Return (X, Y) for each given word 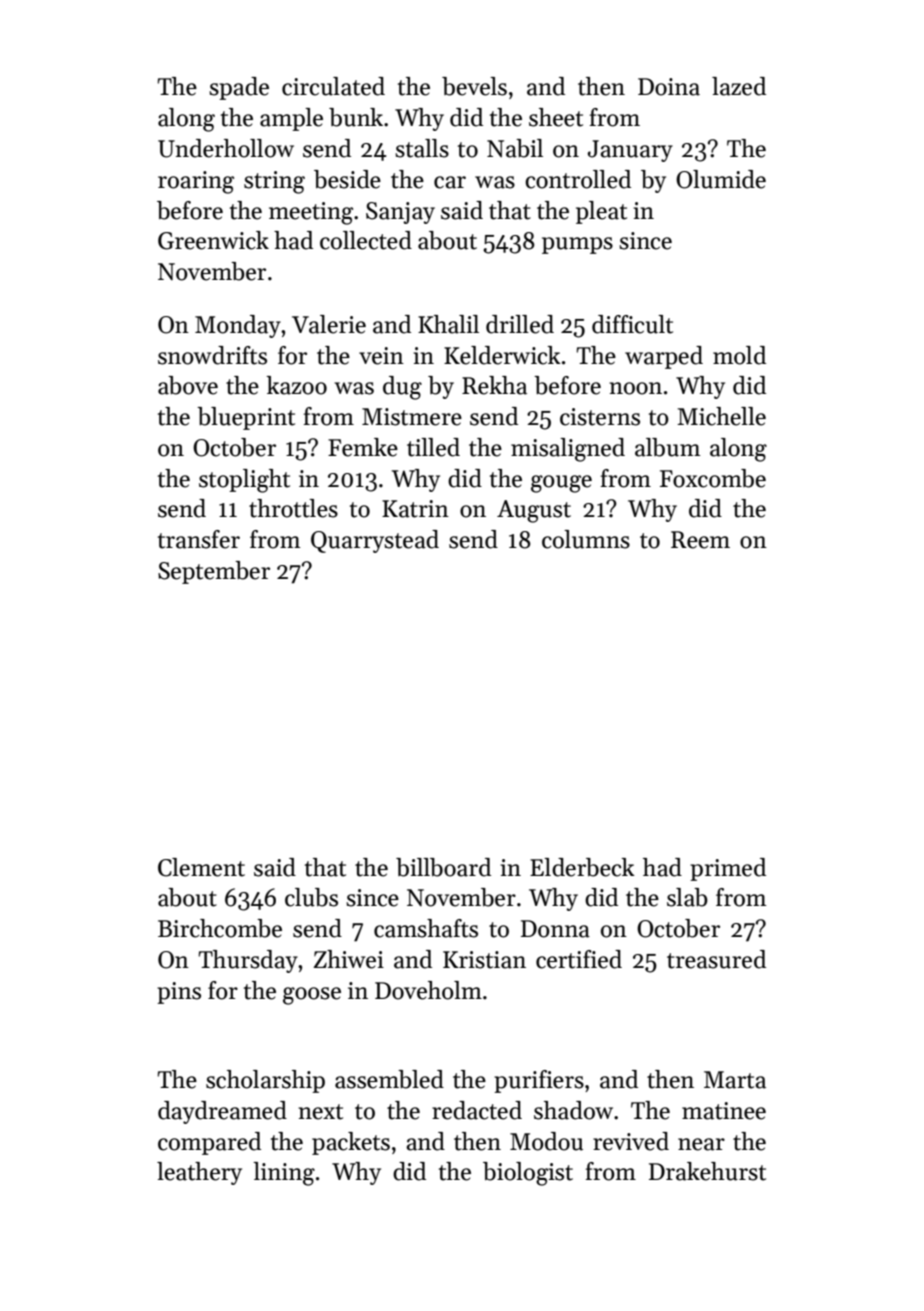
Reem (700, 540)
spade (239, 88)
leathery (199, 1173)
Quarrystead (375, 541)
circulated (333, 86)
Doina (669, 87)
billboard (443, 867)
